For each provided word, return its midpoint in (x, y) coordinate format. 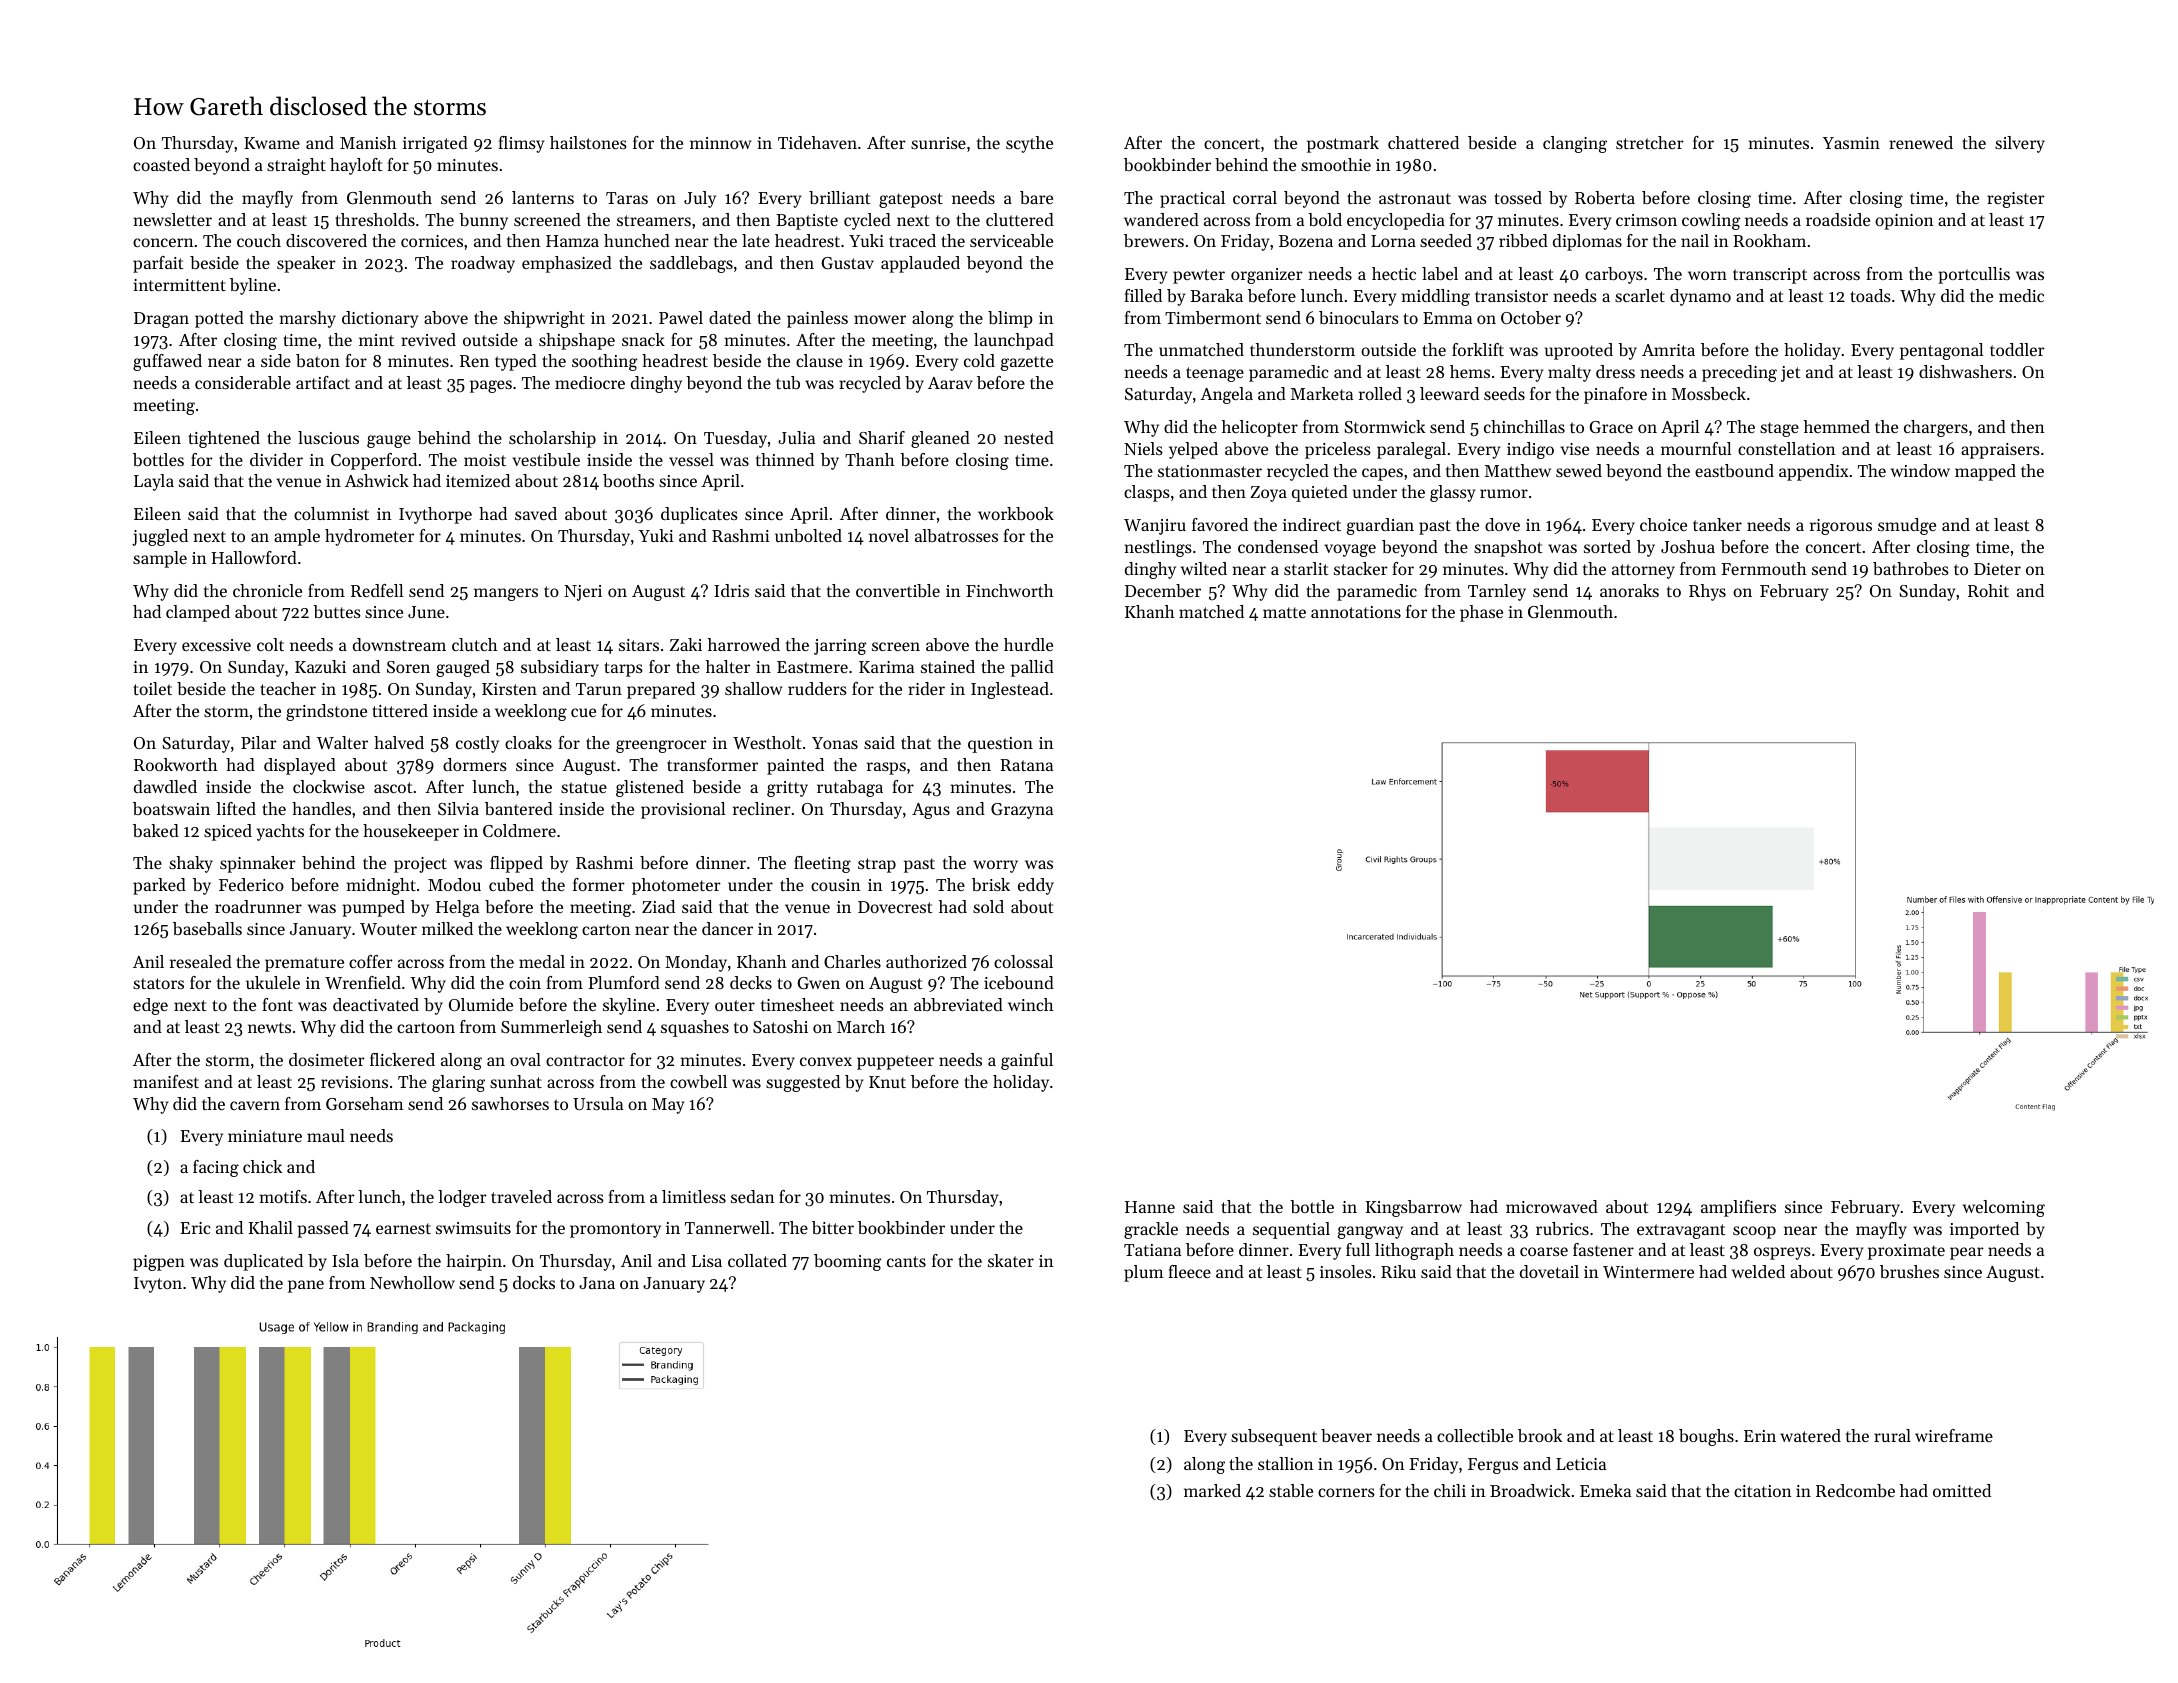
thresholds (375, 219)
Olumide (481, 1004)
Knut (887, 1082)
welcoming (2004, 1208)
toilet (152, 688)
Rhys (1707, 592)
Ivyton (158, 1285)
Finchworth (1010, 590)
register (2016, 200)
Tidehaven (817, 142)
